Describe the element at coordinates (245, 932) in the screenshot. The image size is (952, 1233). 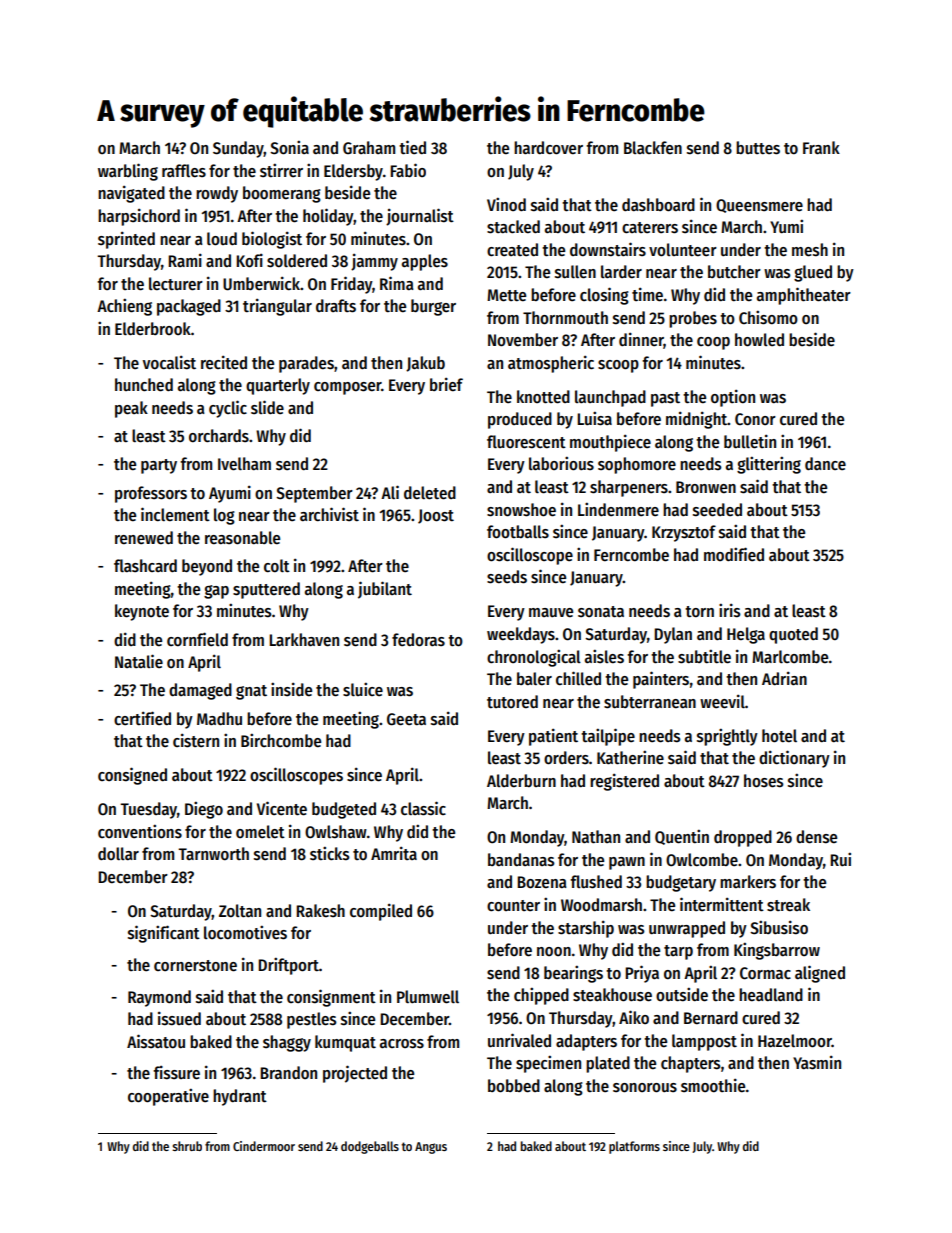
I see `locomotives` at that location.
